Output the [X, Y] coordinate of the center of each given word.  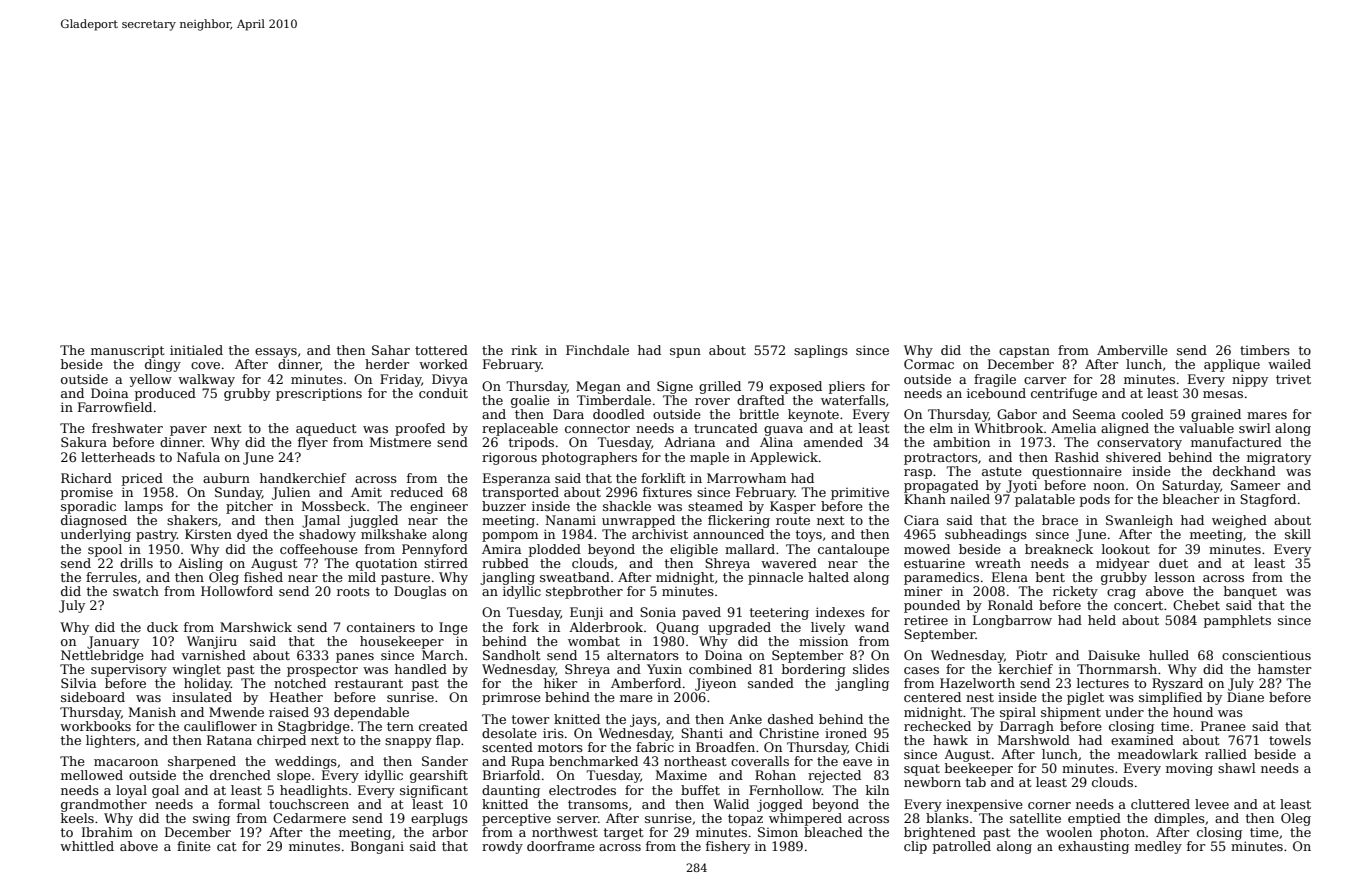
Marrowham [746, 478]
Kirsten [208, 534]
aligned [1125, 429]
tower [530, 719]
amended [833, 442]
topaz [745, 820]
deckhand [1244, 471]
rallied [1226, 754]
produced [165, 394]
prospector [322, 671]
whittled [87, 846]
